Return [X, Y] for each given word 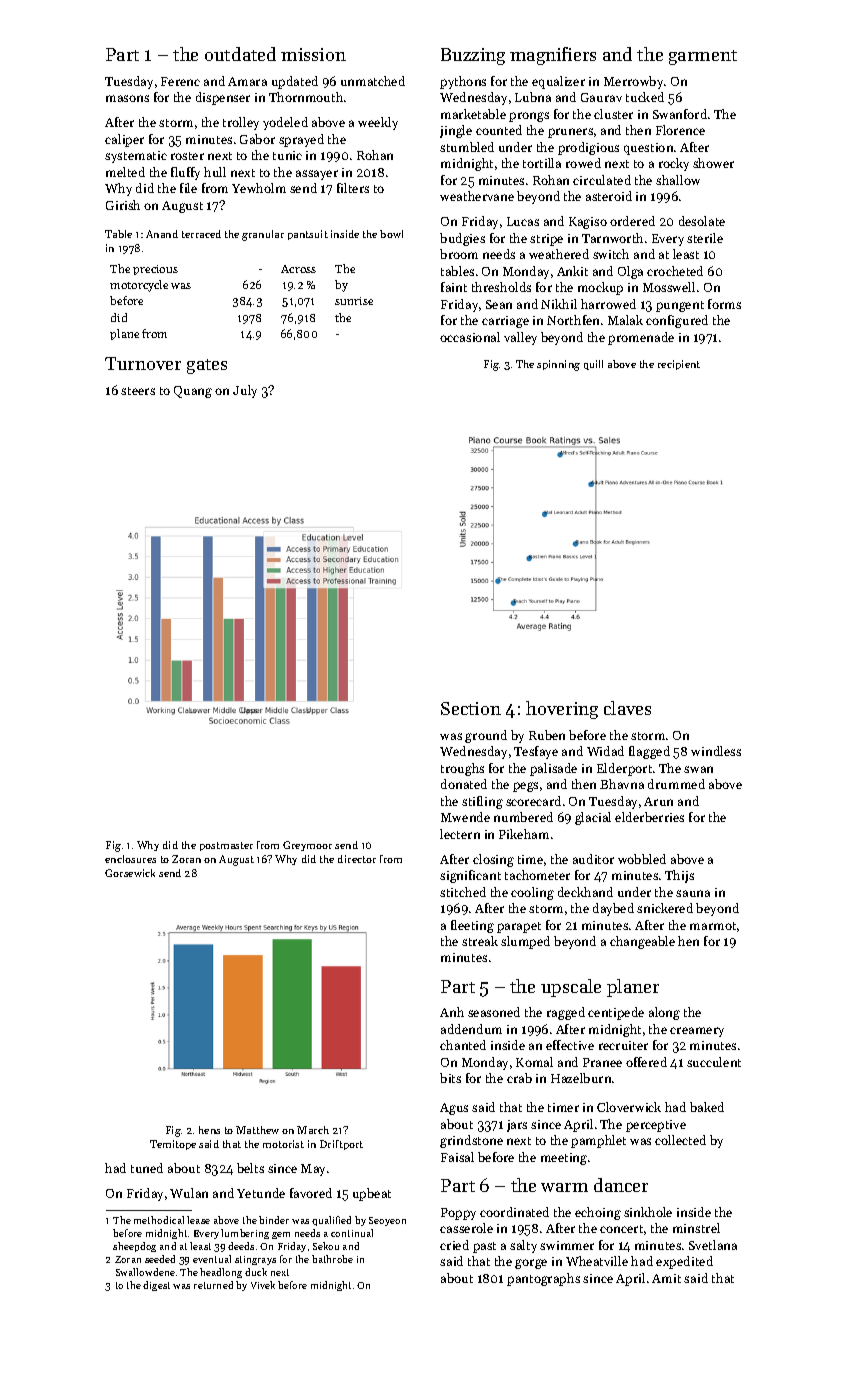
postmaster [226, 846]
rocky [674, 164]
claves [627, 708]
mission [313, 54]
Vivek [263, 1285]
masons [127, 98]
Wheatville [597, 1261]
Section [471, 708]
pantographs [543, 1279]
